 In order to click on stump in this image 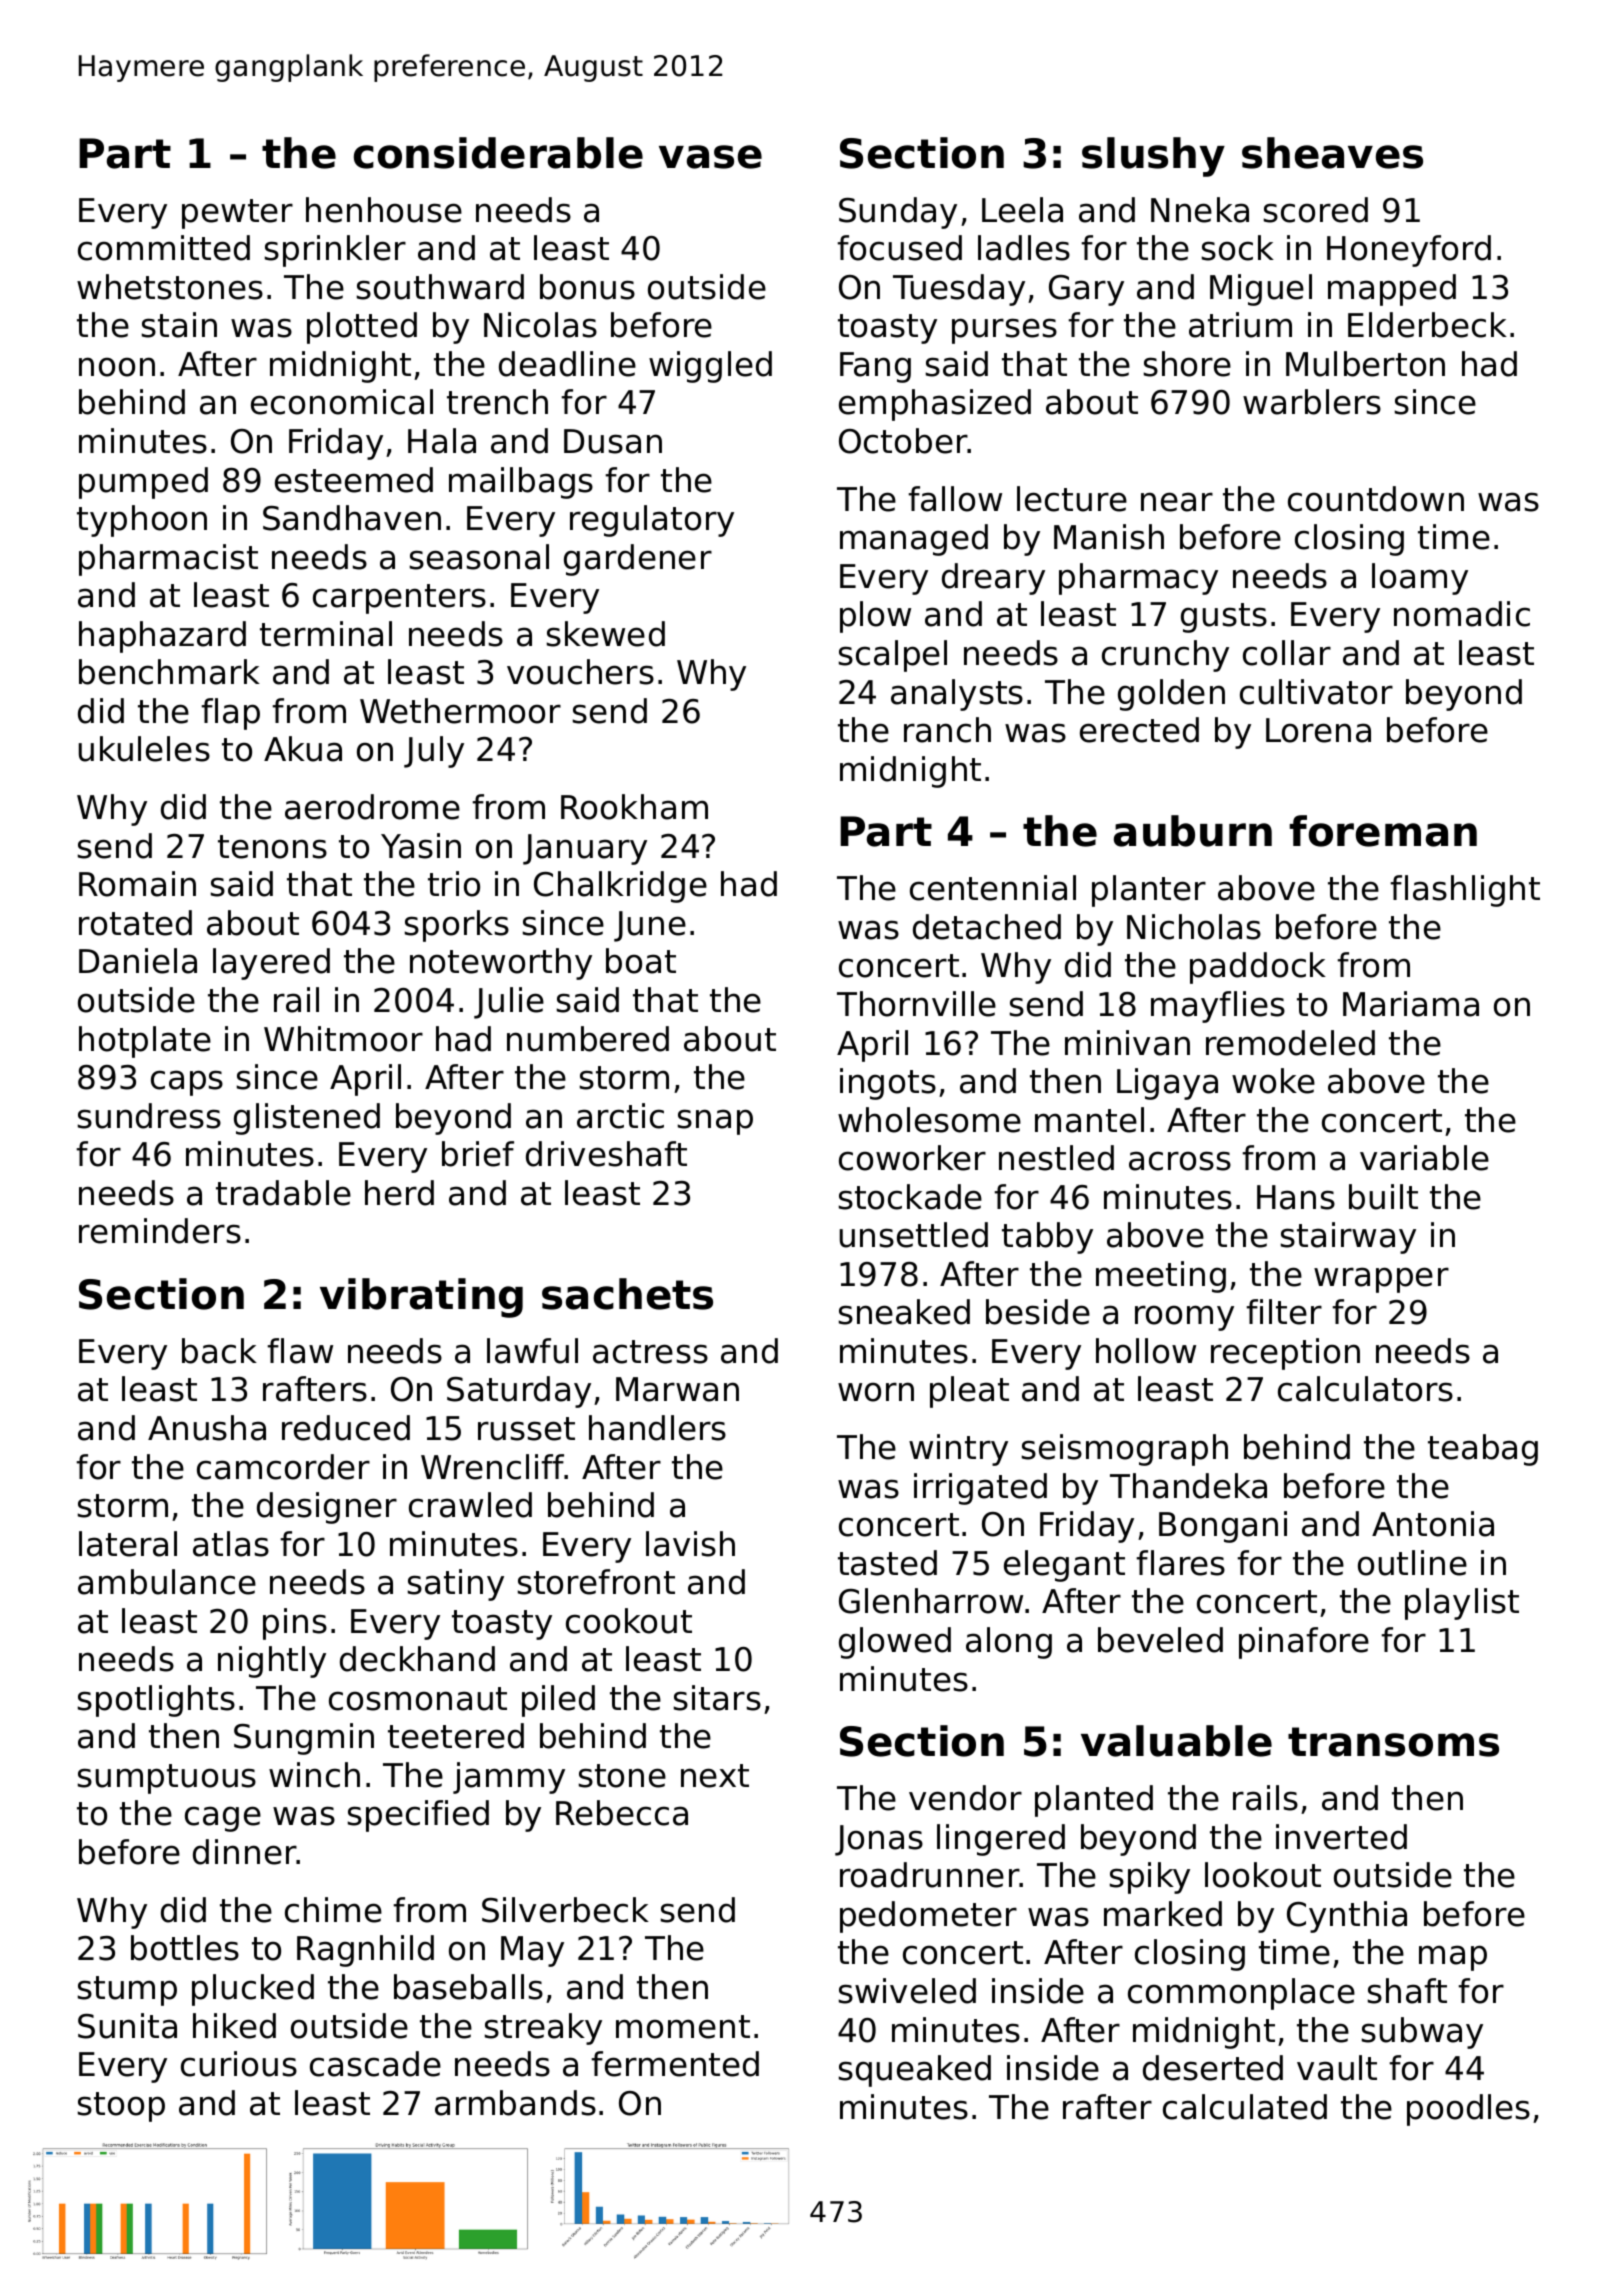, I will do `click(127, 1991)`.
